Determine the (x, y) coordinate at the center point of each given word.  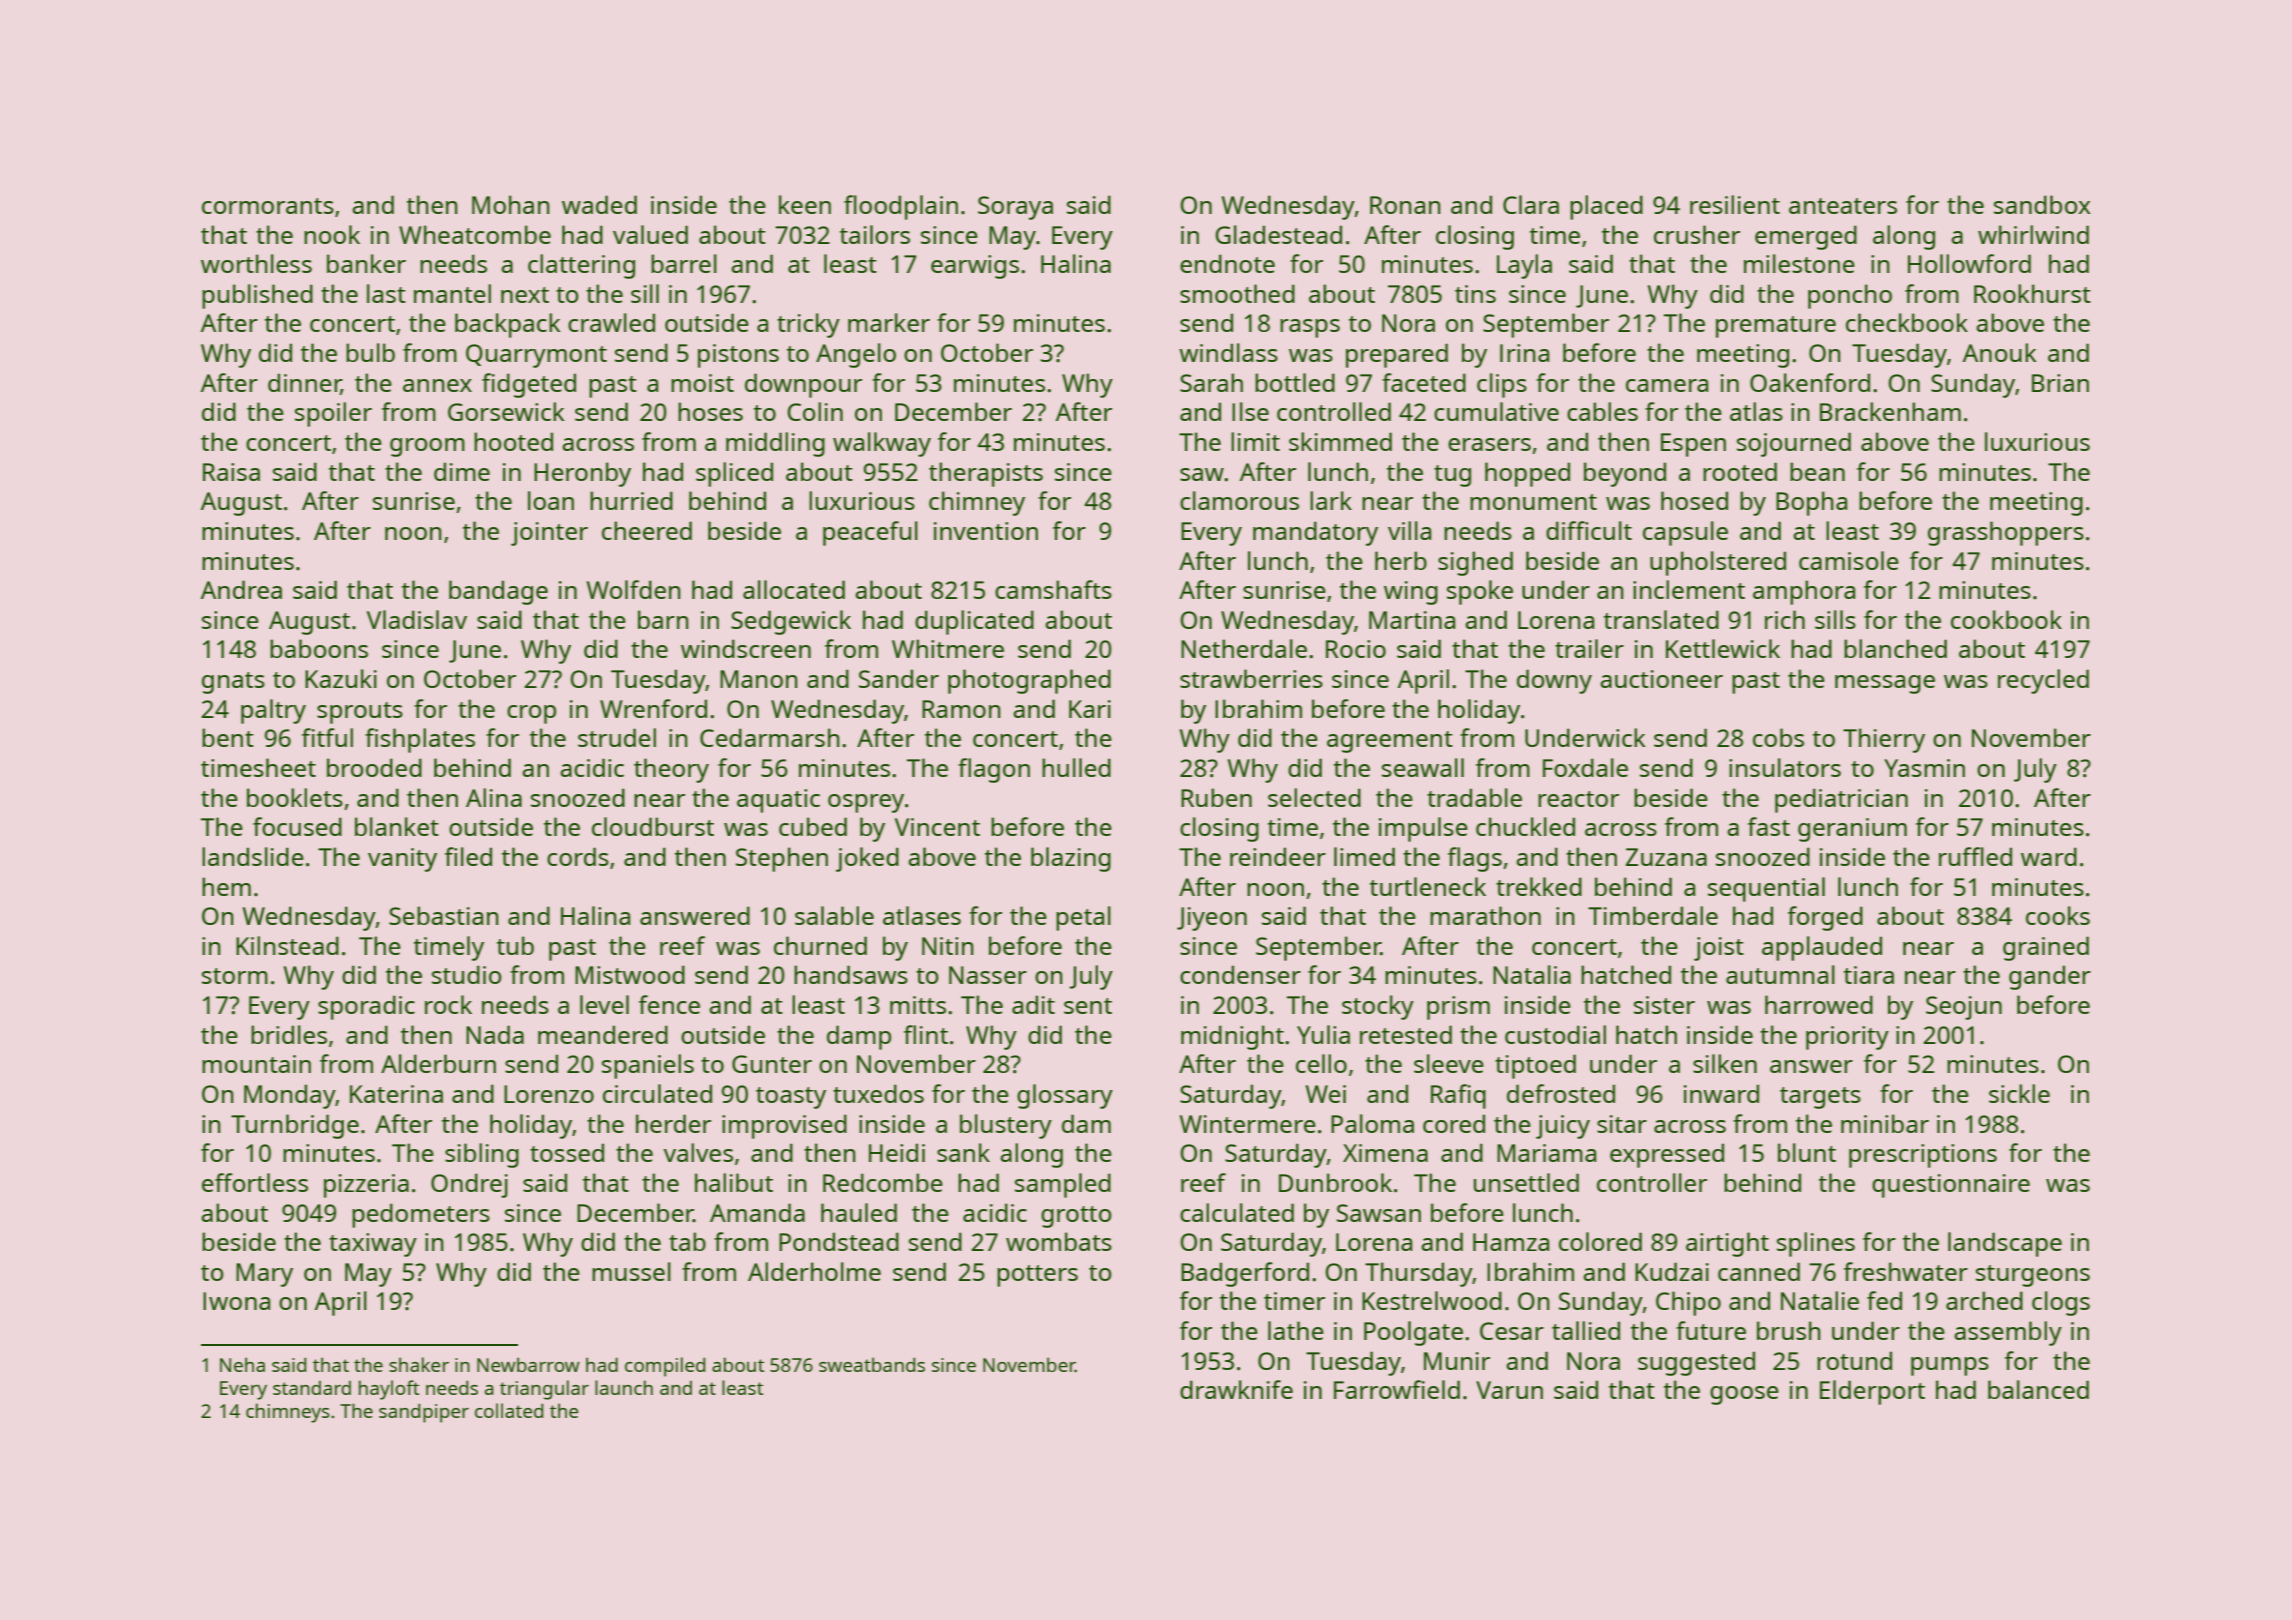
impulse (1423, 829)
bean (1817, 471)
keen (805, 204)
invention (986, 531)
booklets (295, 797)
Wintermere (1248, 1124)
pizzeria (366, 1186)
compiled (665, 1367)
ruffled (1975, 856)
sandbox (2042, 204)
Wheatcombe (475, 234)
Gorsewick (506, 411)
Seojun (1964, 1008)
